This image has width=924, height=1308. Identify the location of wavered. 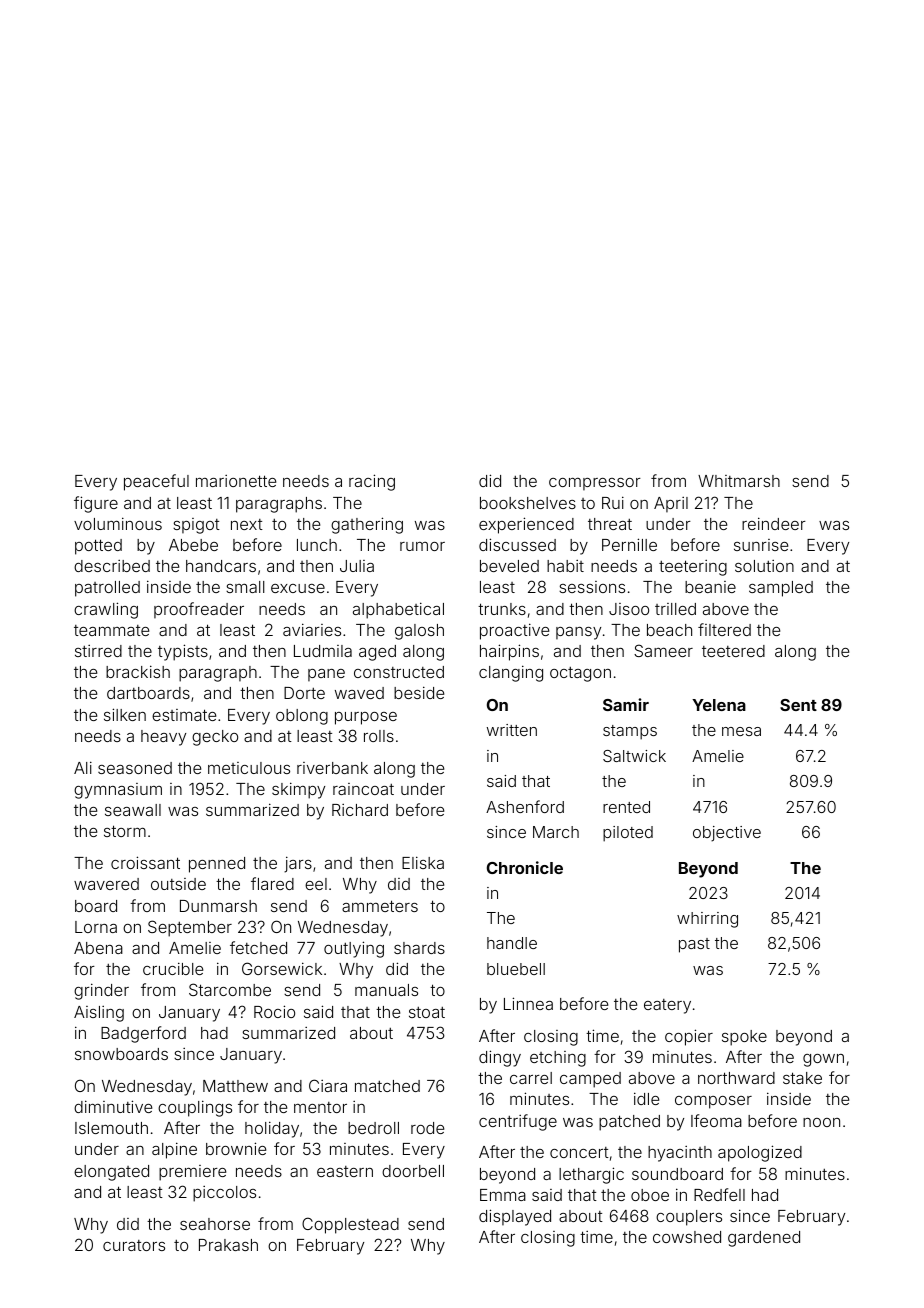
(106, 884).
